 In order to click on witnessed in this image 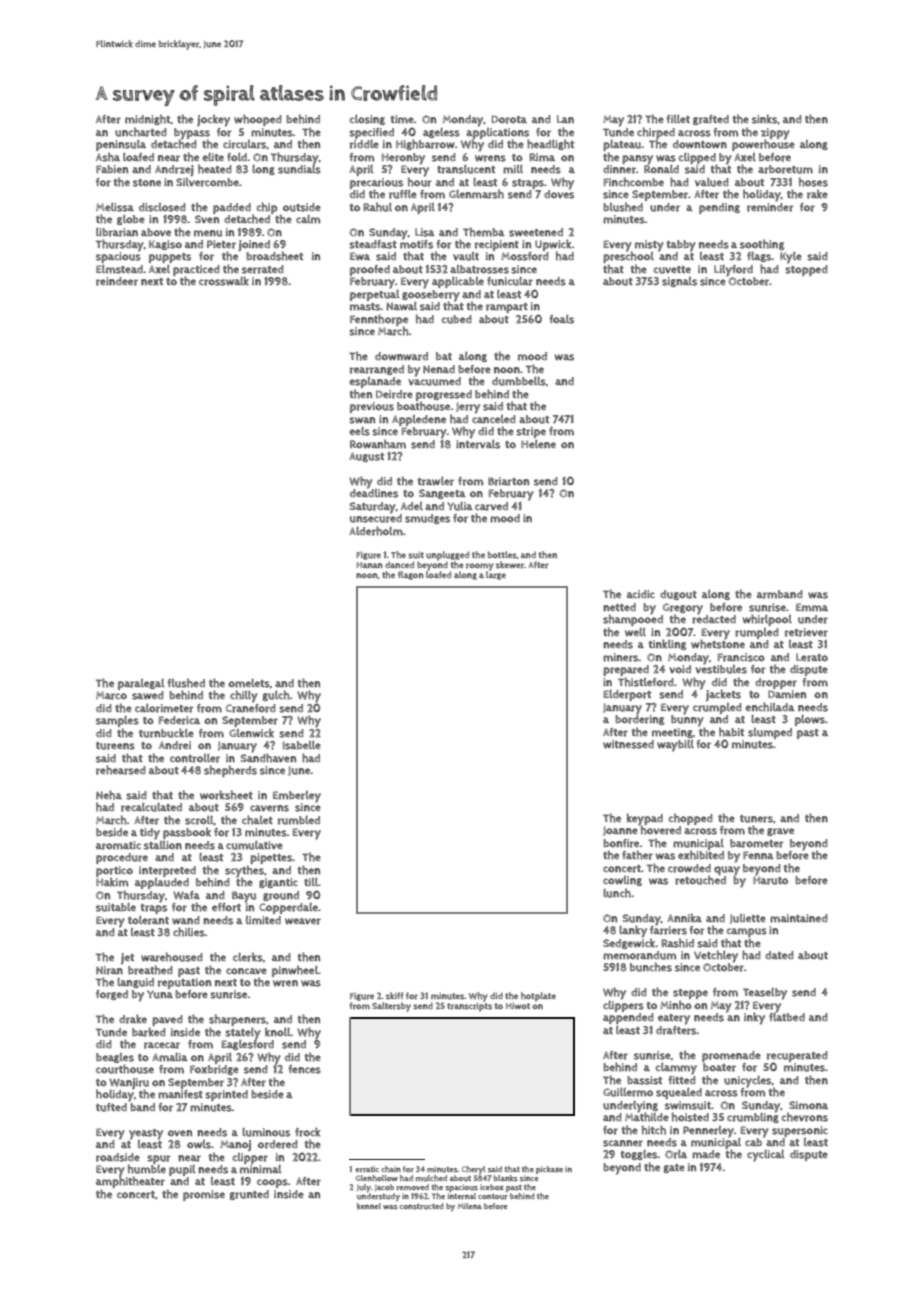, I will do `click(628, 744)`.
